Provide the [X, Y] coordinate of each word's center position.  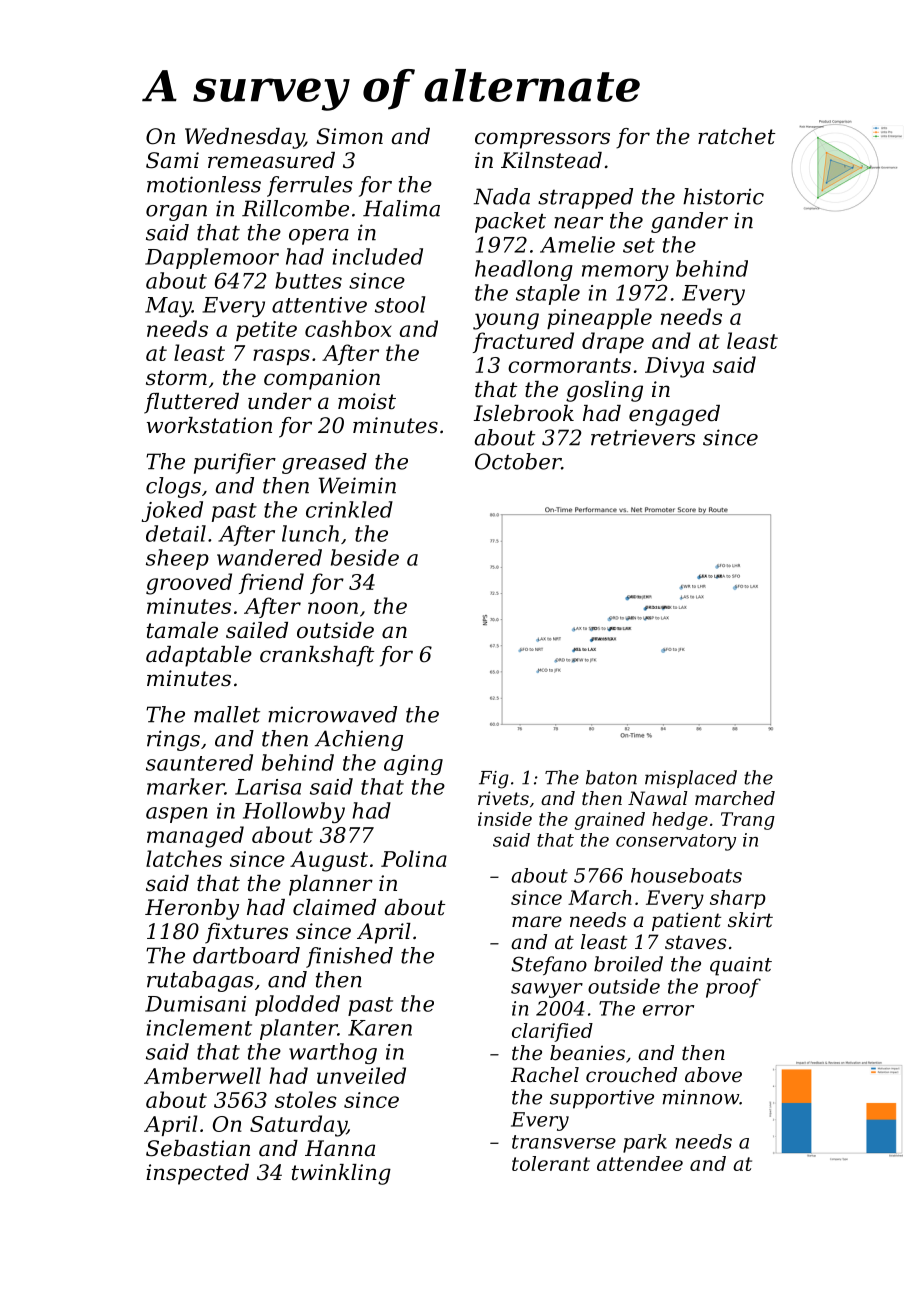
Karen [380, 1028]
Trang [748, 821]
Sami [172, 160]
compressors [542, 140]
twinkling [341, 1174]
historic [723, 196]
